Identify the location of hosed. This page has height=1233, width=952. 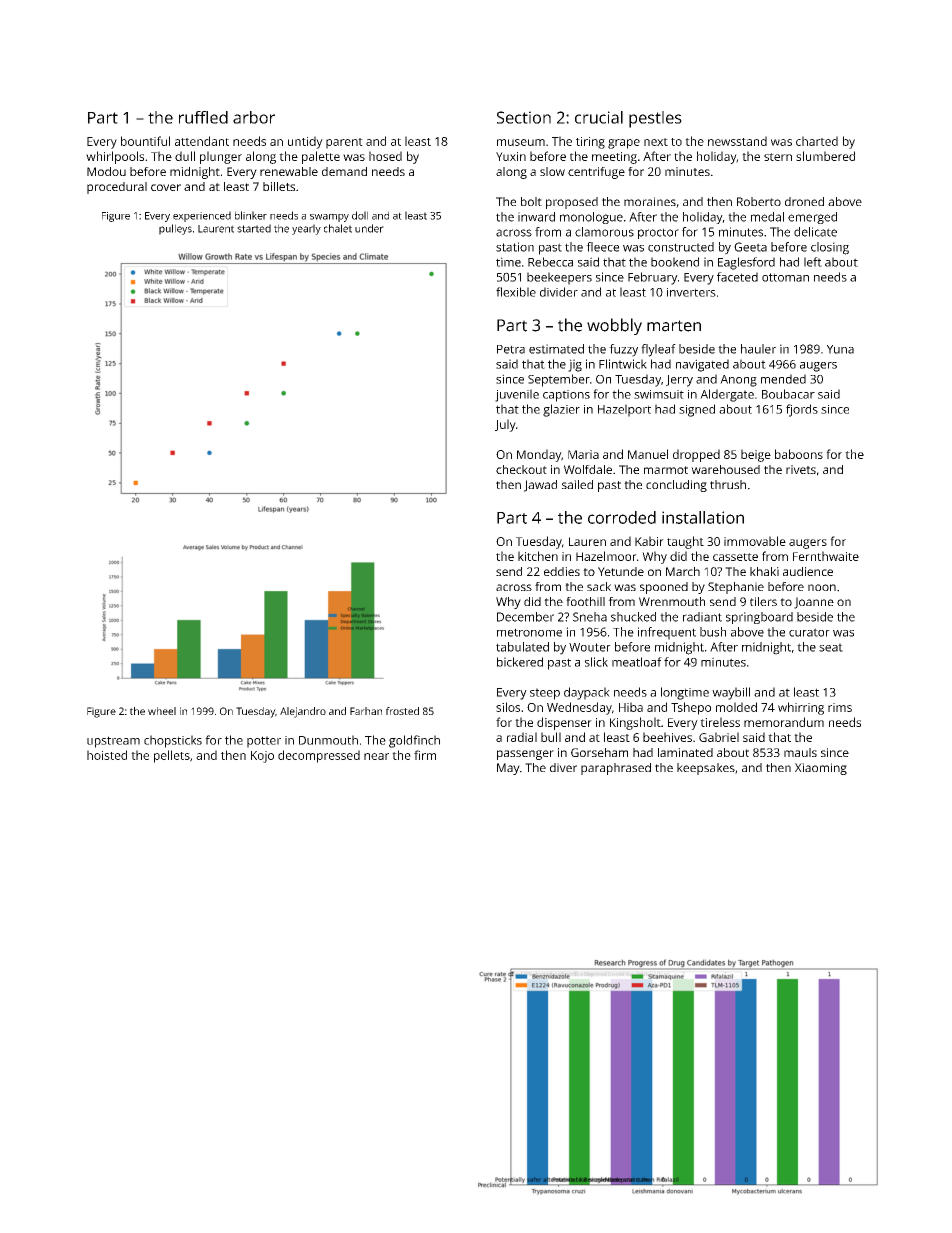
(385, 156).
